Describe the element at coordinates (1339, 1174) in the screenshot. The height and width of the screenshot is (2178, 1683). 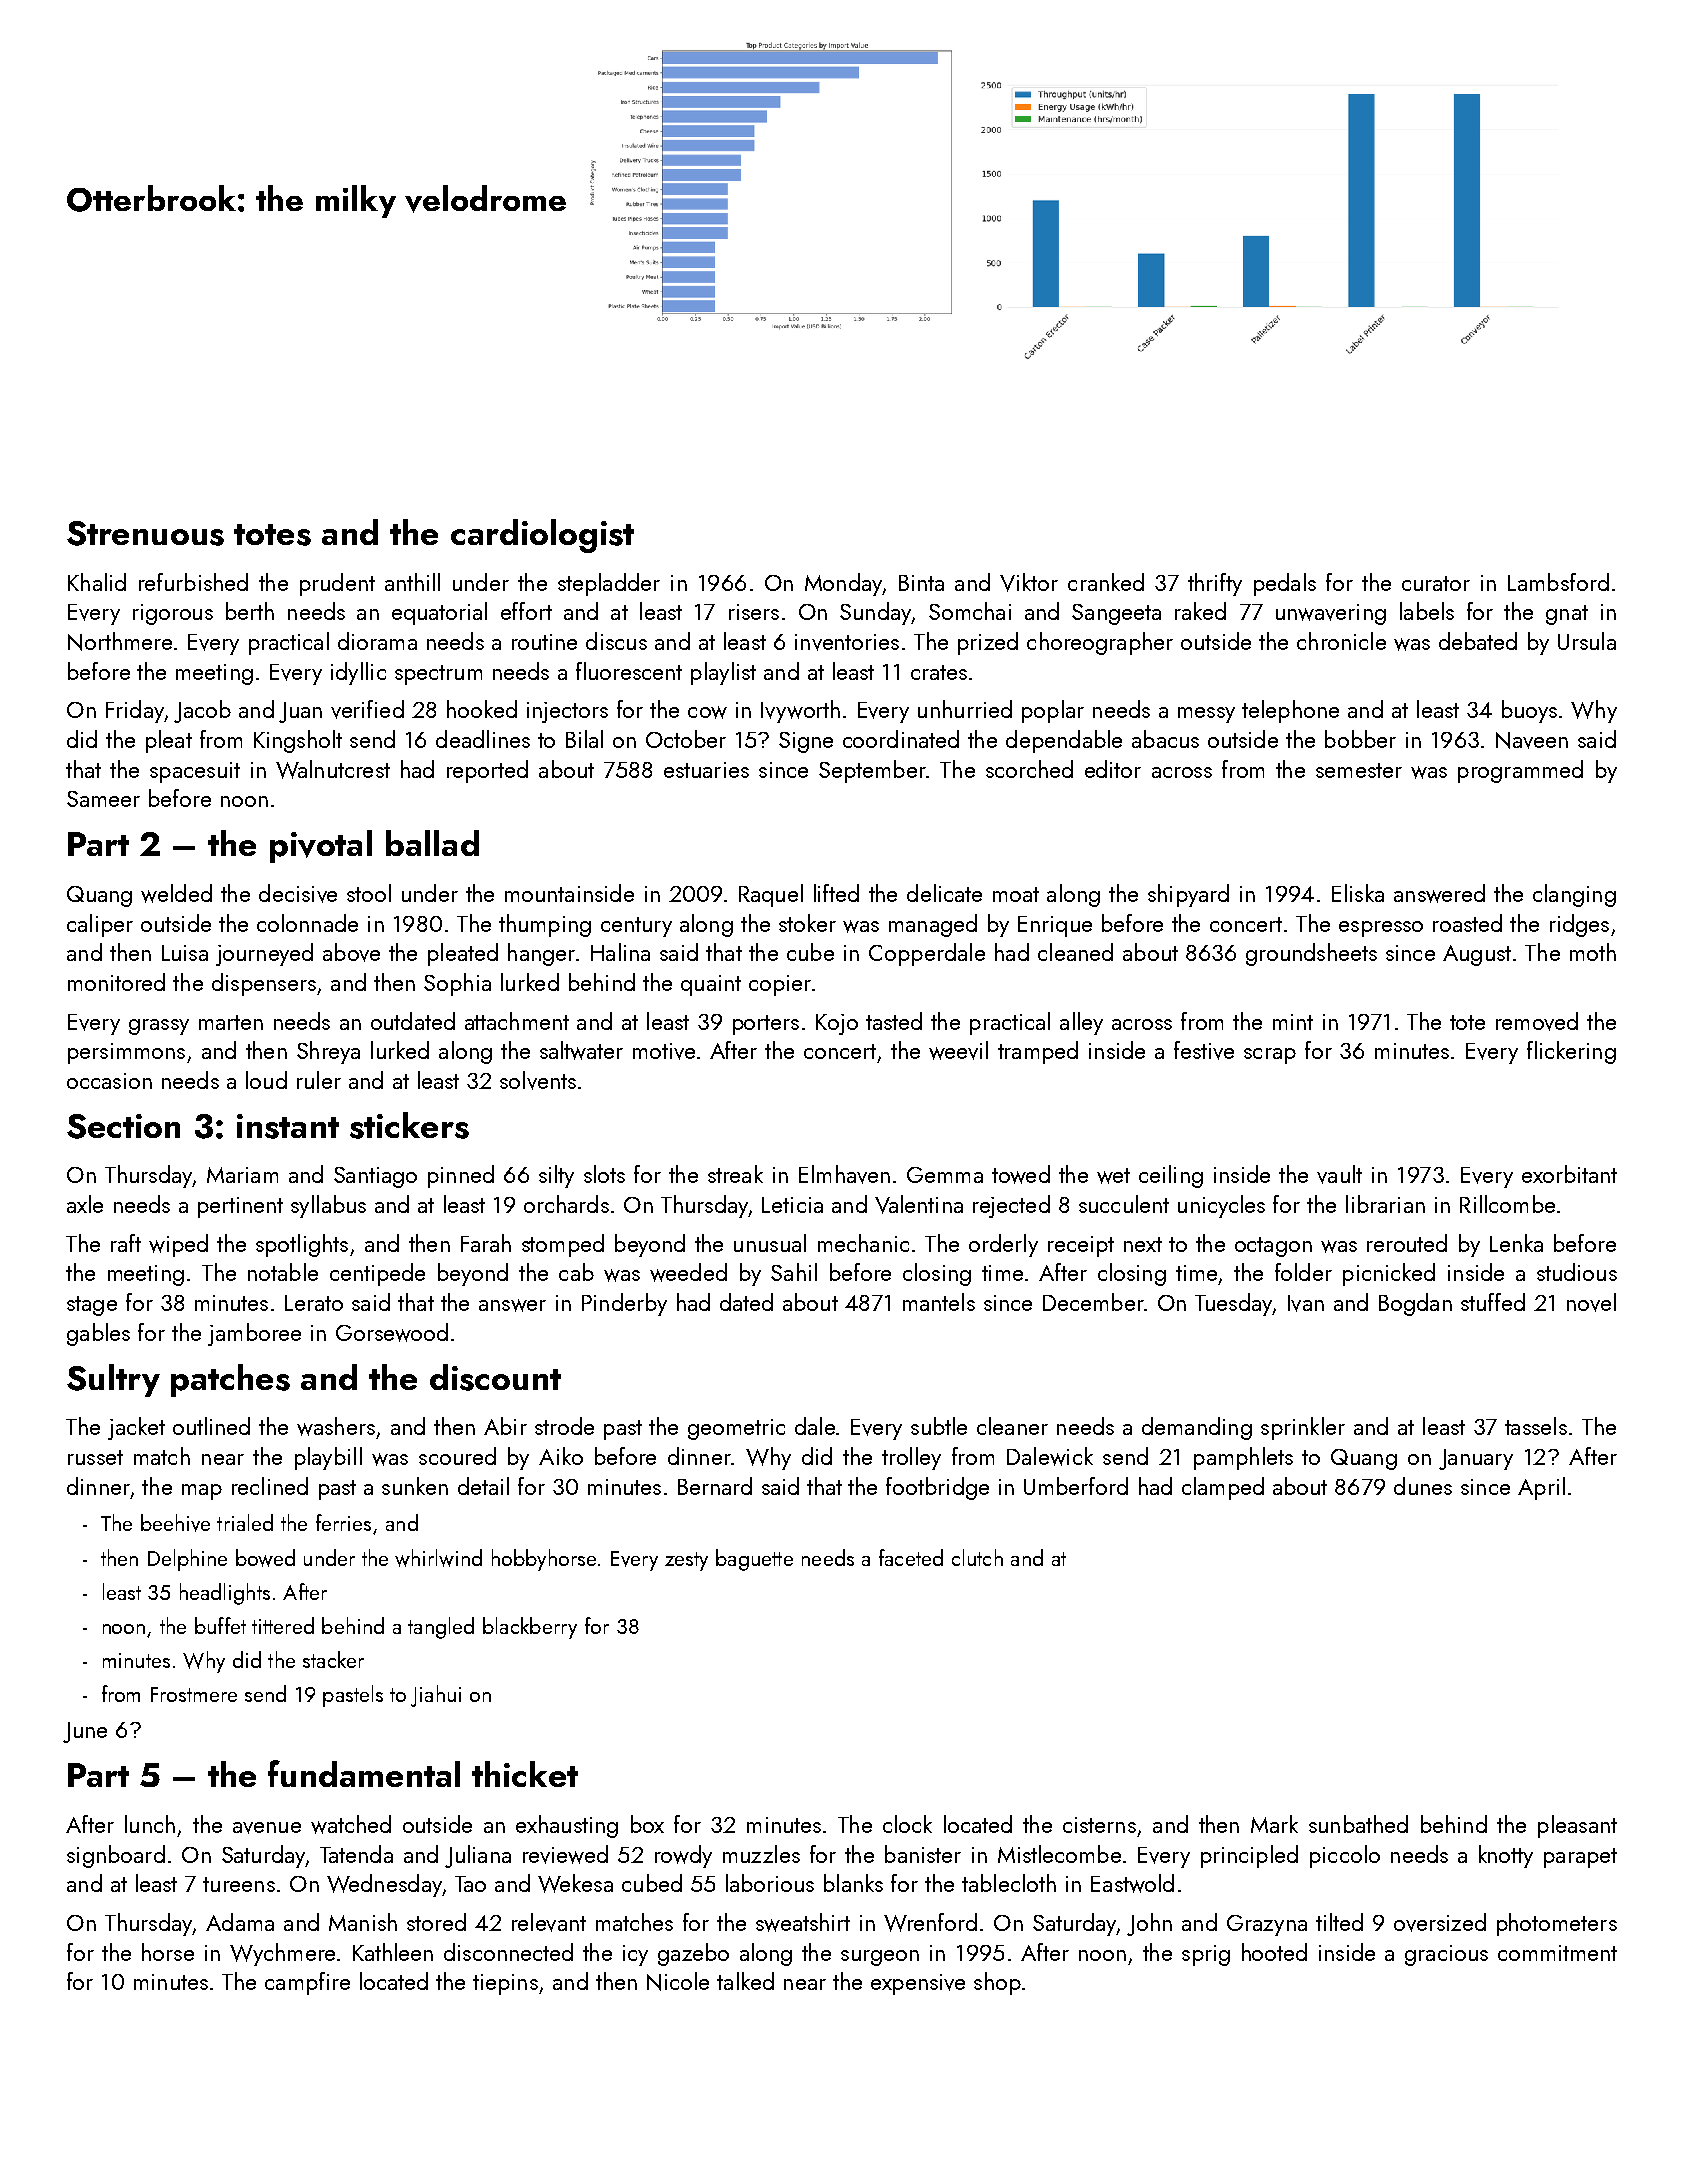
I see `vault` at that location.
